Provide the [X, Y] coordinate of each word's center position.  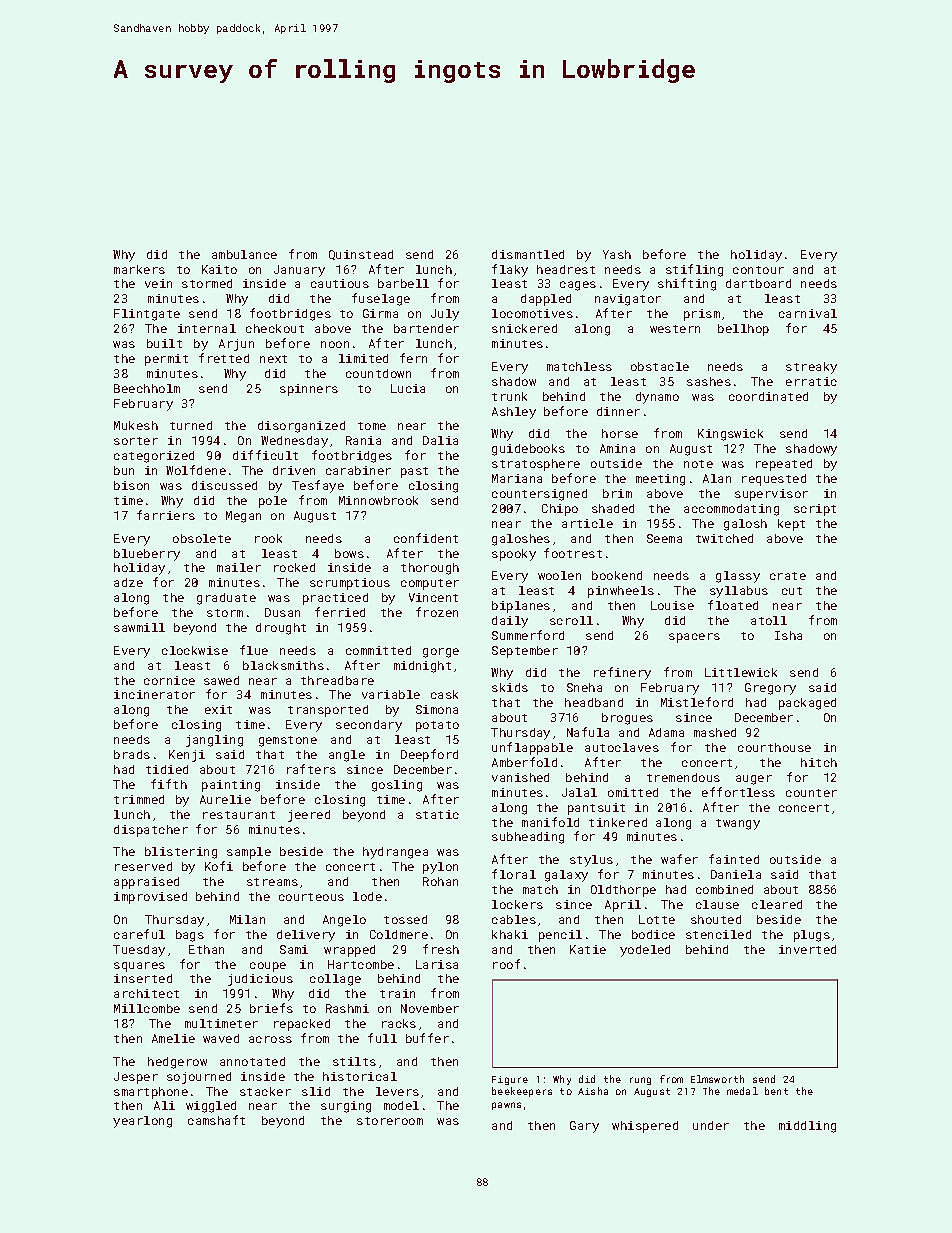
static [437, 814]
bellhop [743, 330]
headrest [566, 269]
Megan [243, 517]
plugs [812, 936]
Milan [247, 919]
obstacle [660, 366]
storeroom [390, 1121]
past [414, 472]
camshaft [216, 1120]
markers [139, 269]
